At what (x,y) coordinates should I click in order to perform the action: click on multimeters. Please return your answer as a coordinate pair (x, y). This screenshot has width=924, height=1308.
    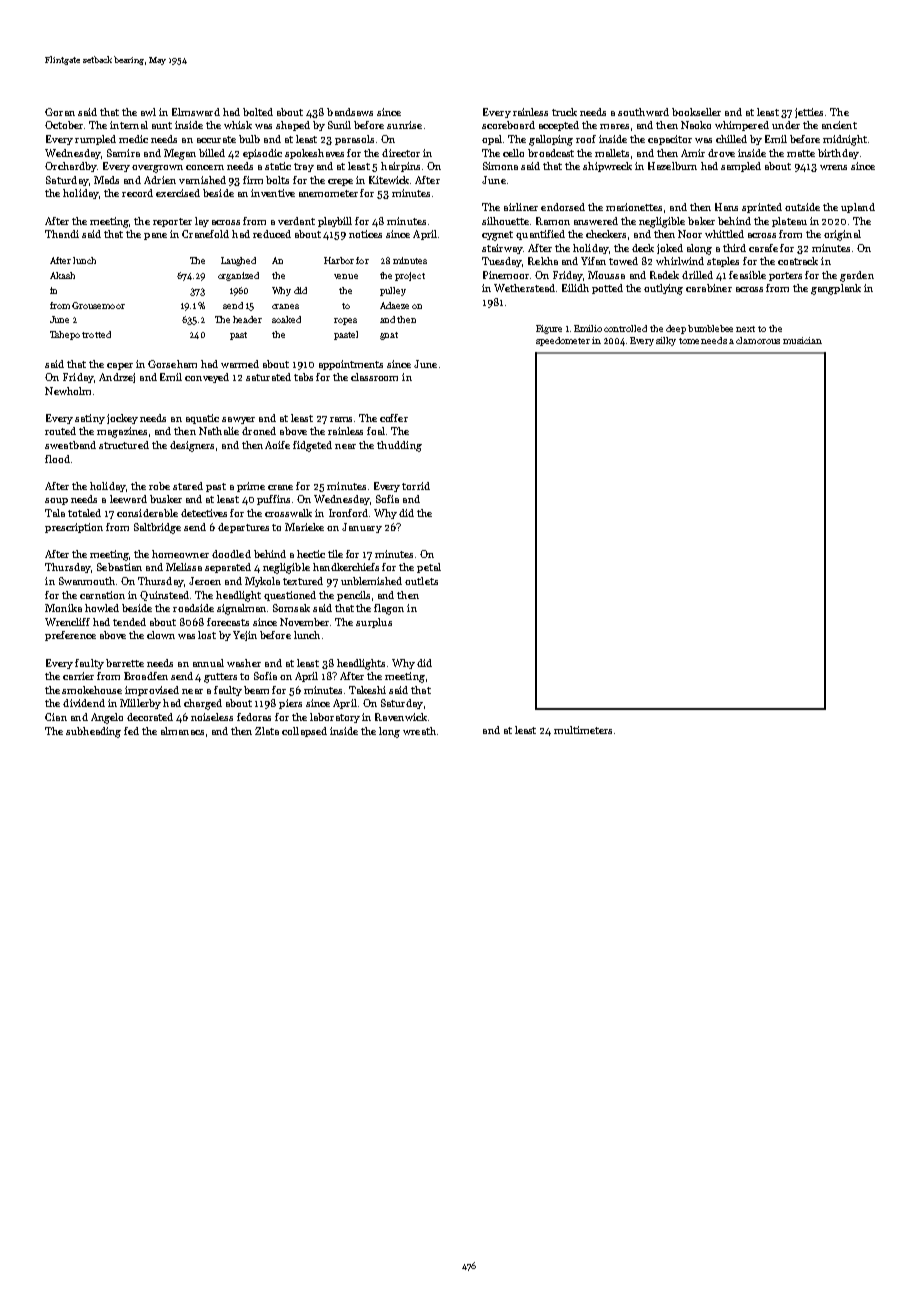
    Looking at the image, I should click on (583, 730).
